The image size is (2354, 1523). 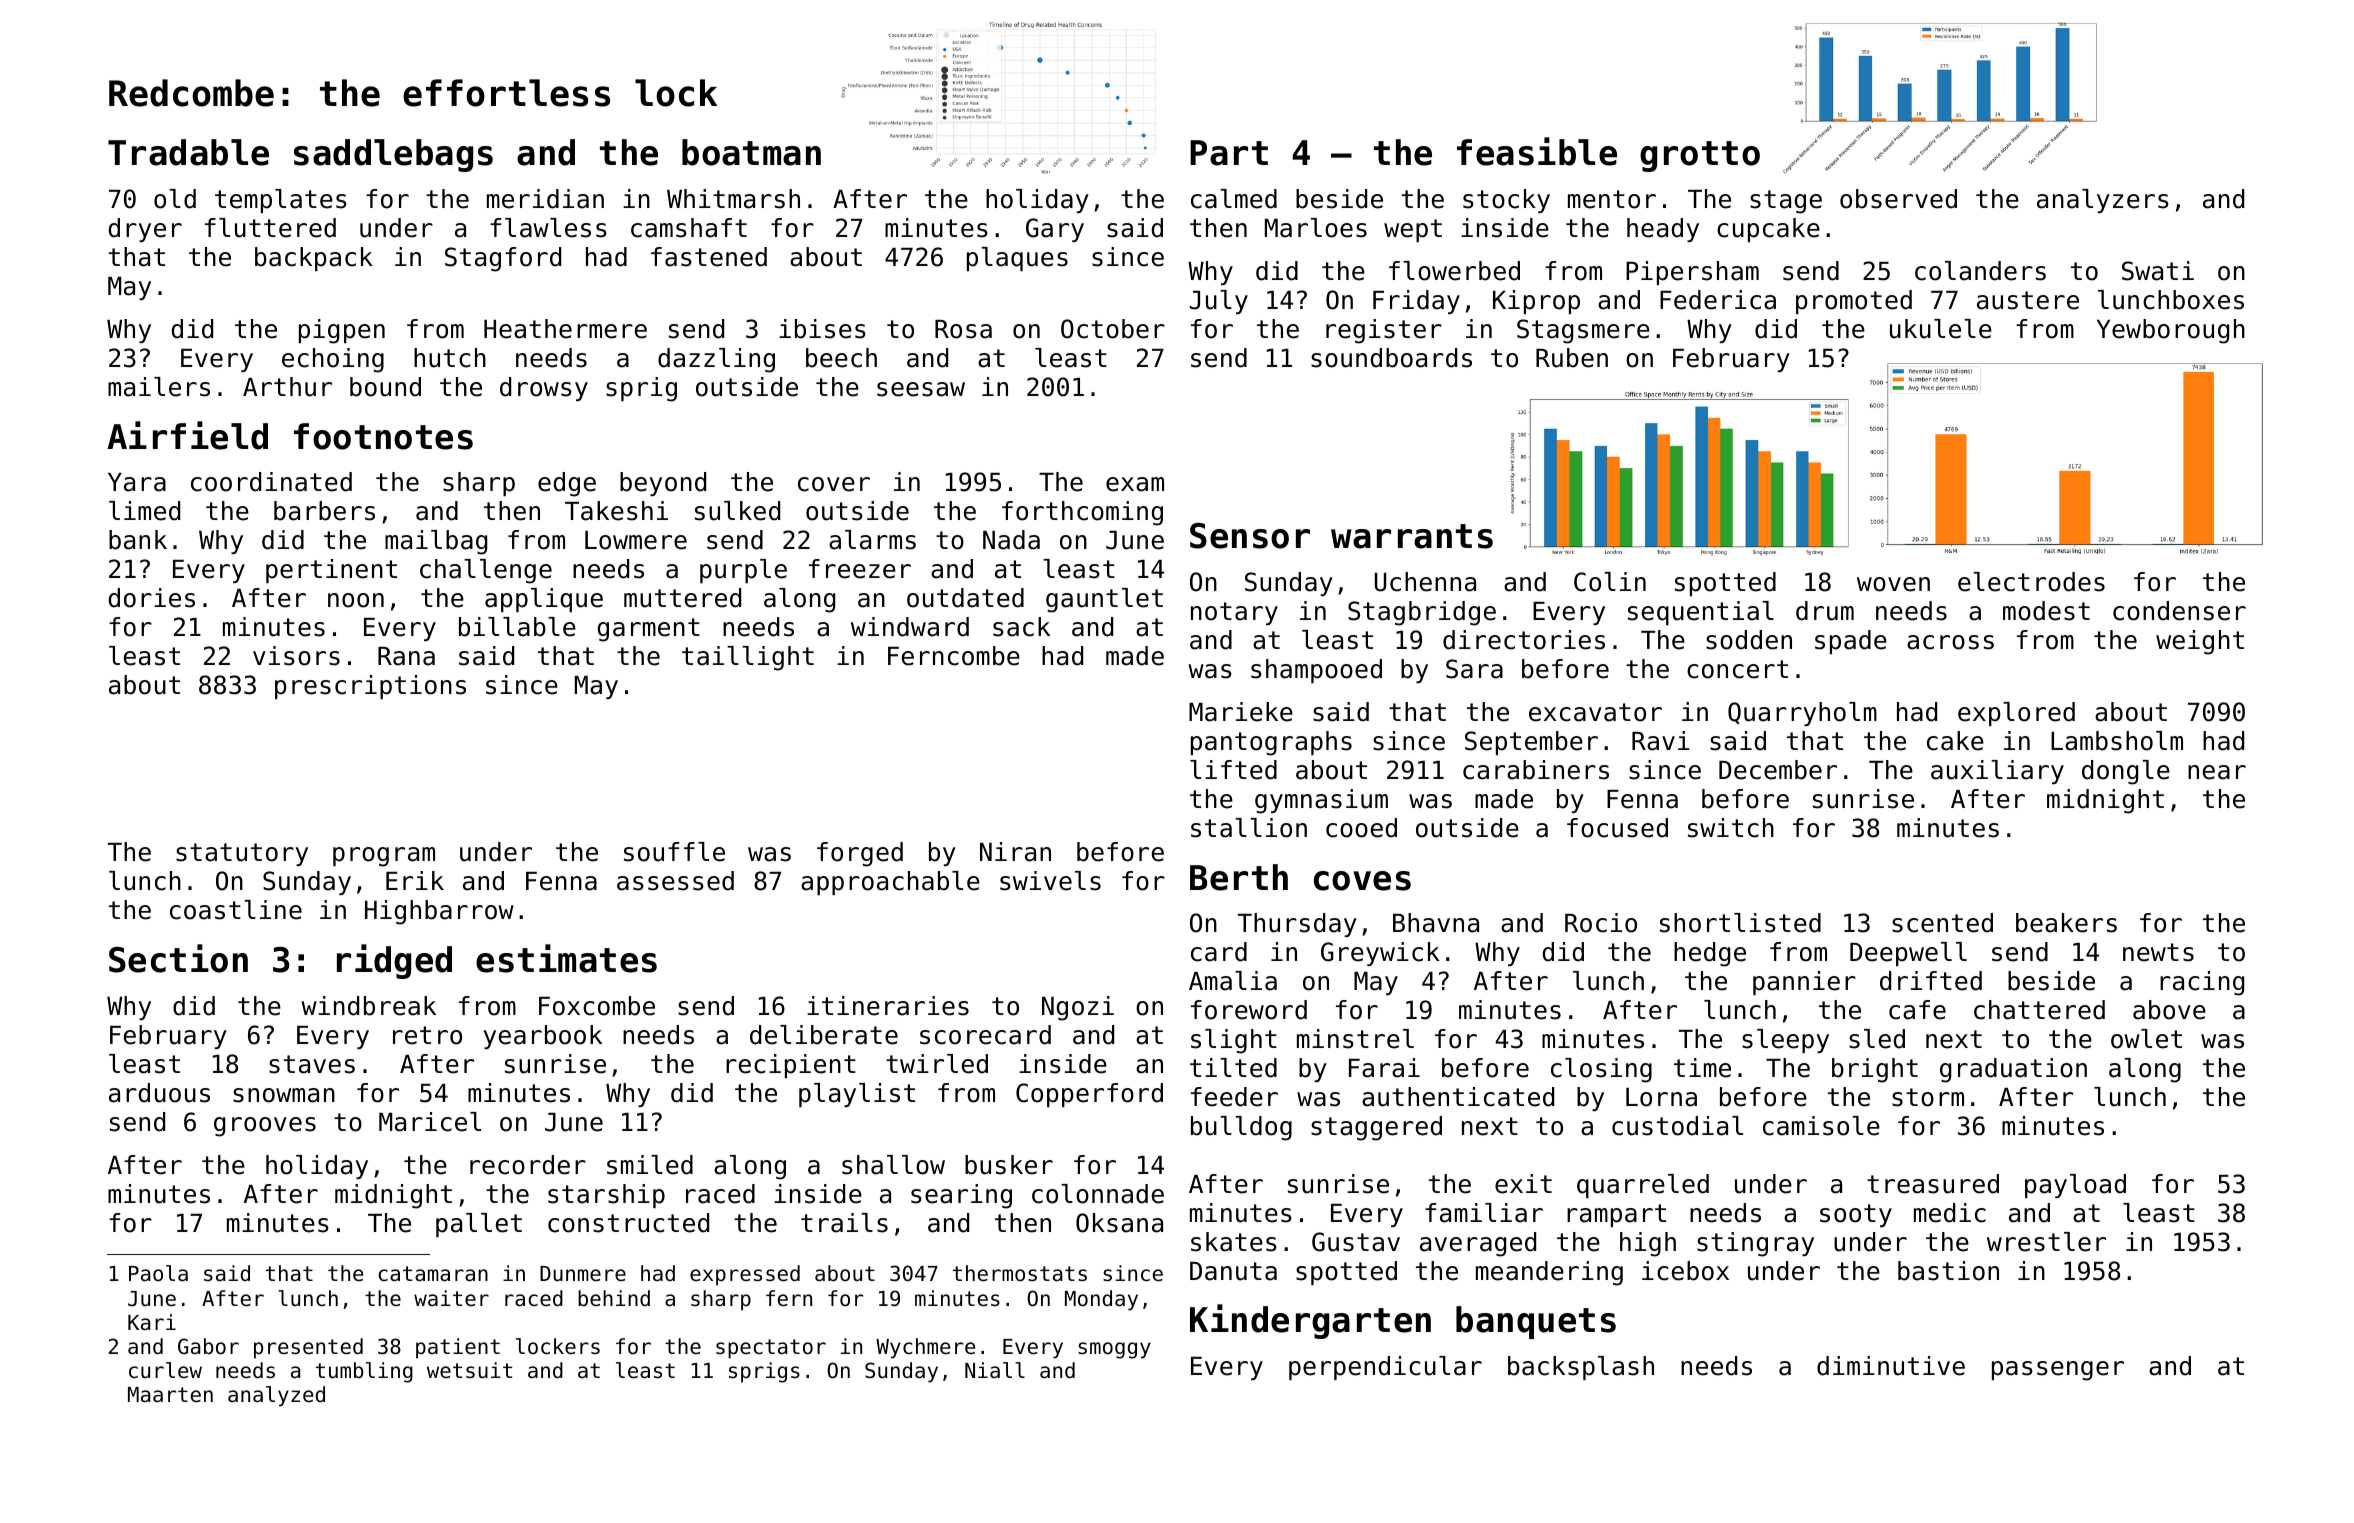 What do you see at coordinates (2171, 331) in the screenshot?
I see `Yewborough` at bounding box center [2171, 331].
